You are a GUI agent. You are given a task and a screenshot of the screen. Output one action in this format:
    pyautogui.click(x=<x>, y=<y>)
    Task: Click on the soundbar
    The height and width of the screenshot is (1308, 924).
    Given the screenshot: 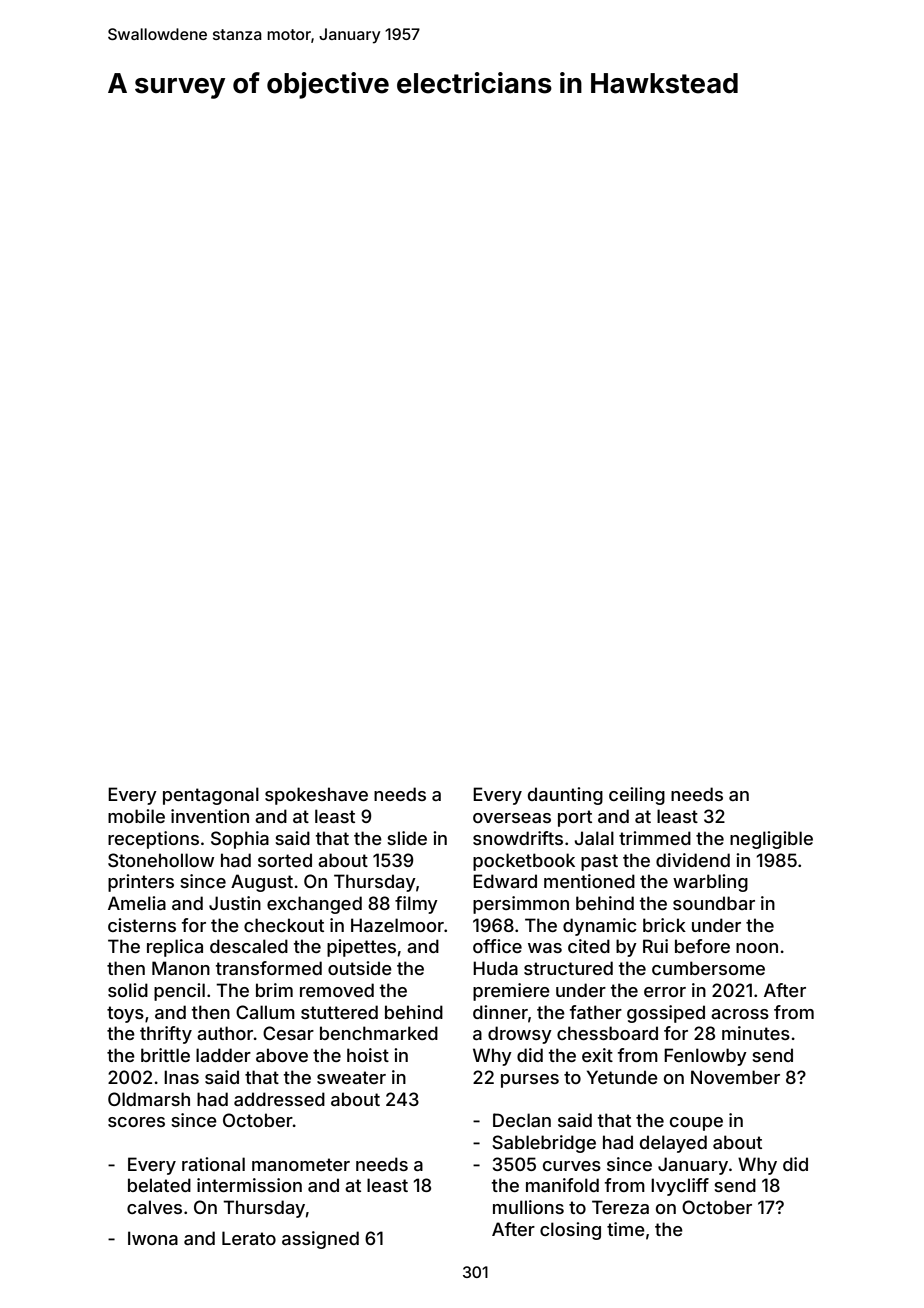 What is the action you would take?
    pyautogui.click(x=714, y=903)
